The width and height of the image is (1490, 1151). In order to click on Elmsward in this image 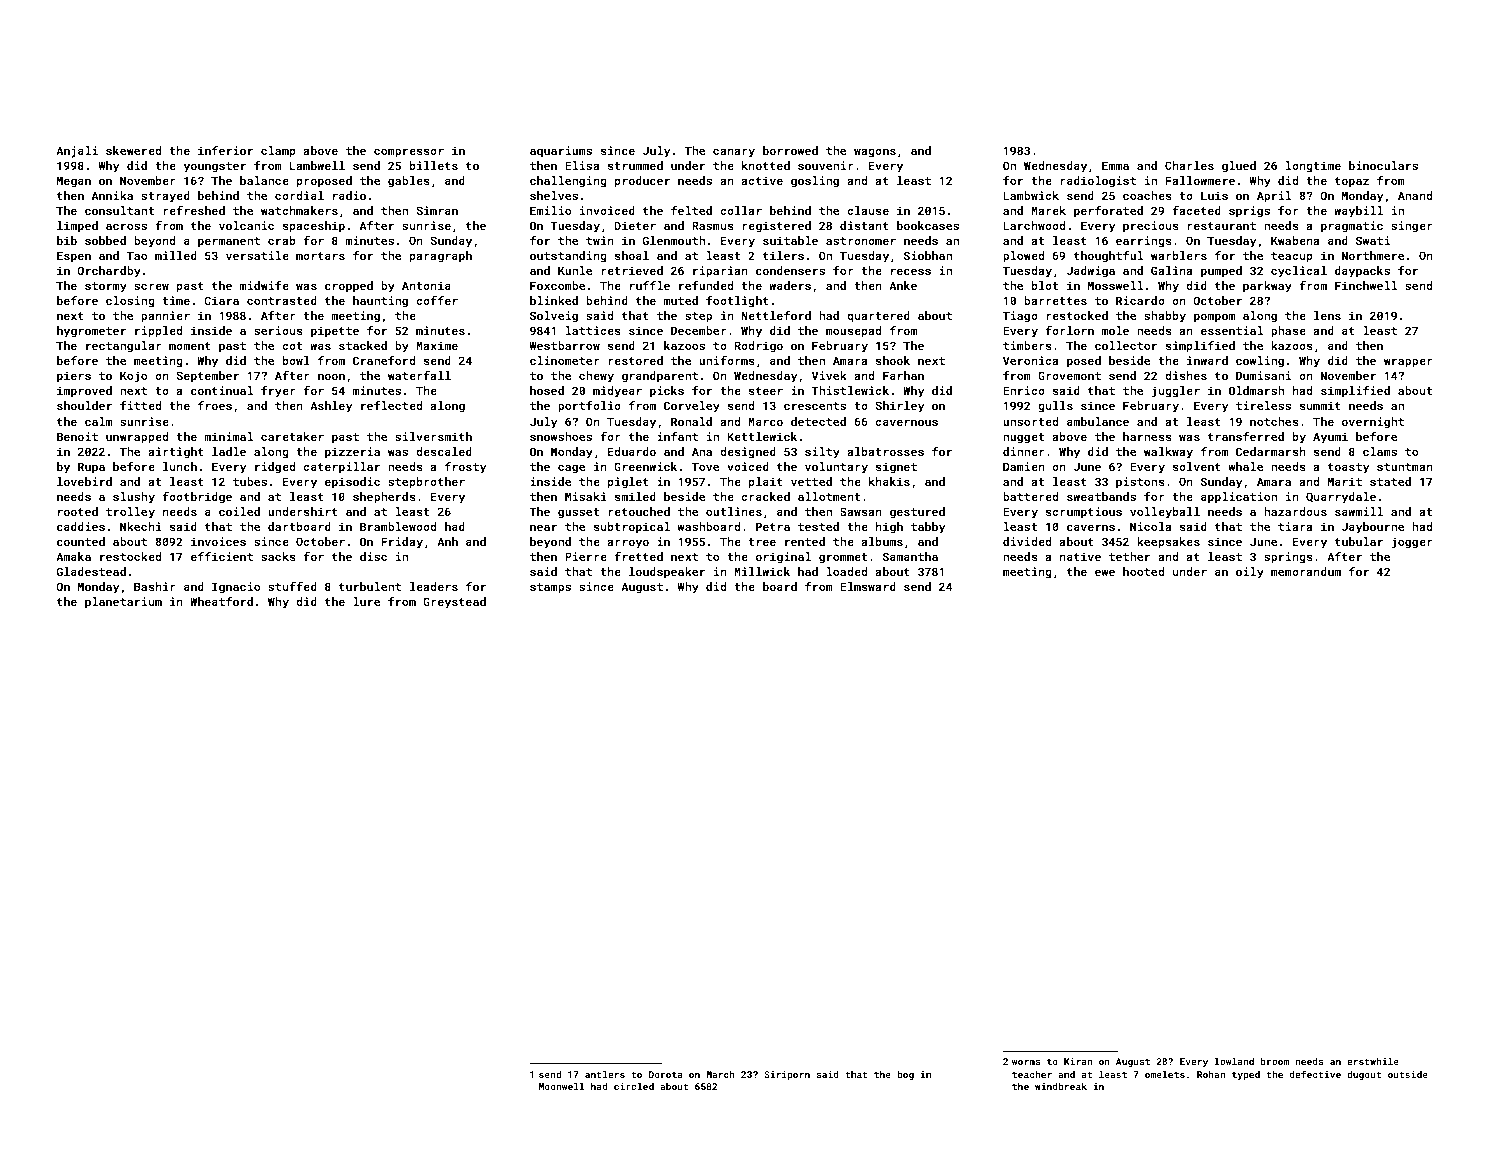, I will do `click(868, 586)`.
